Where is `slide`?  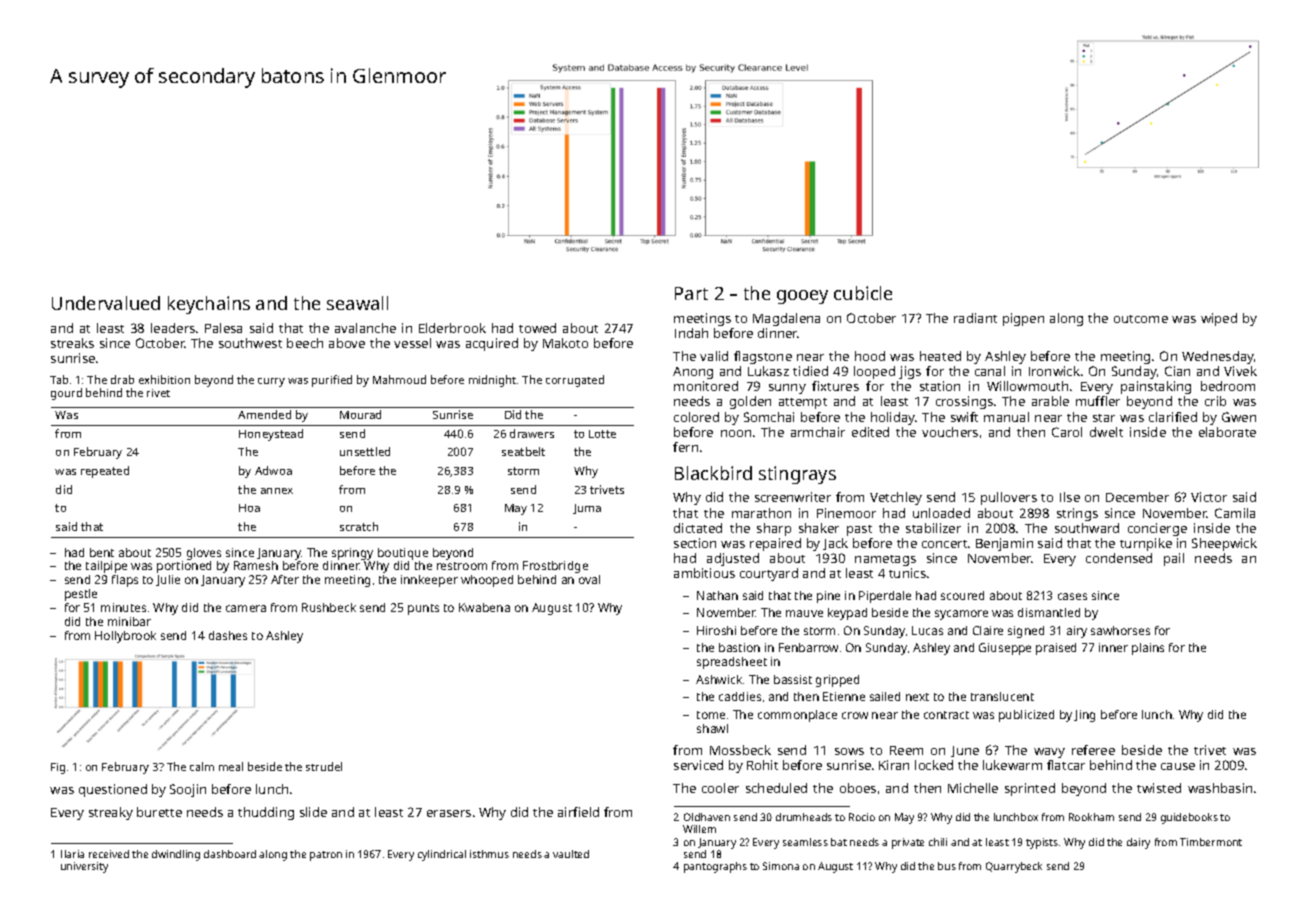
slide is located at coordinates (313, 812).
